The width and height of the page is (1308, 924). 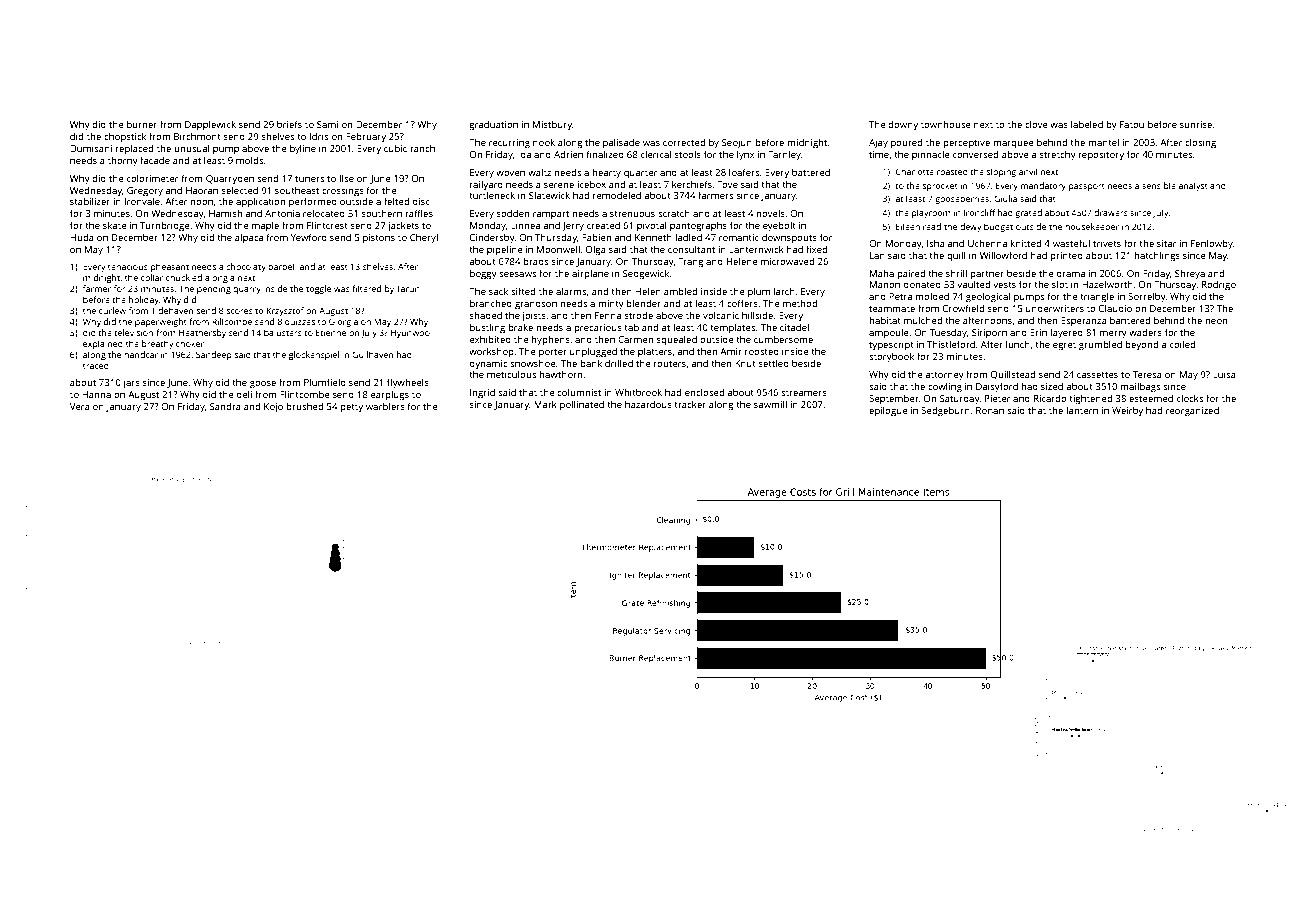 I want to click on explained, so click(x=103, y=344).
